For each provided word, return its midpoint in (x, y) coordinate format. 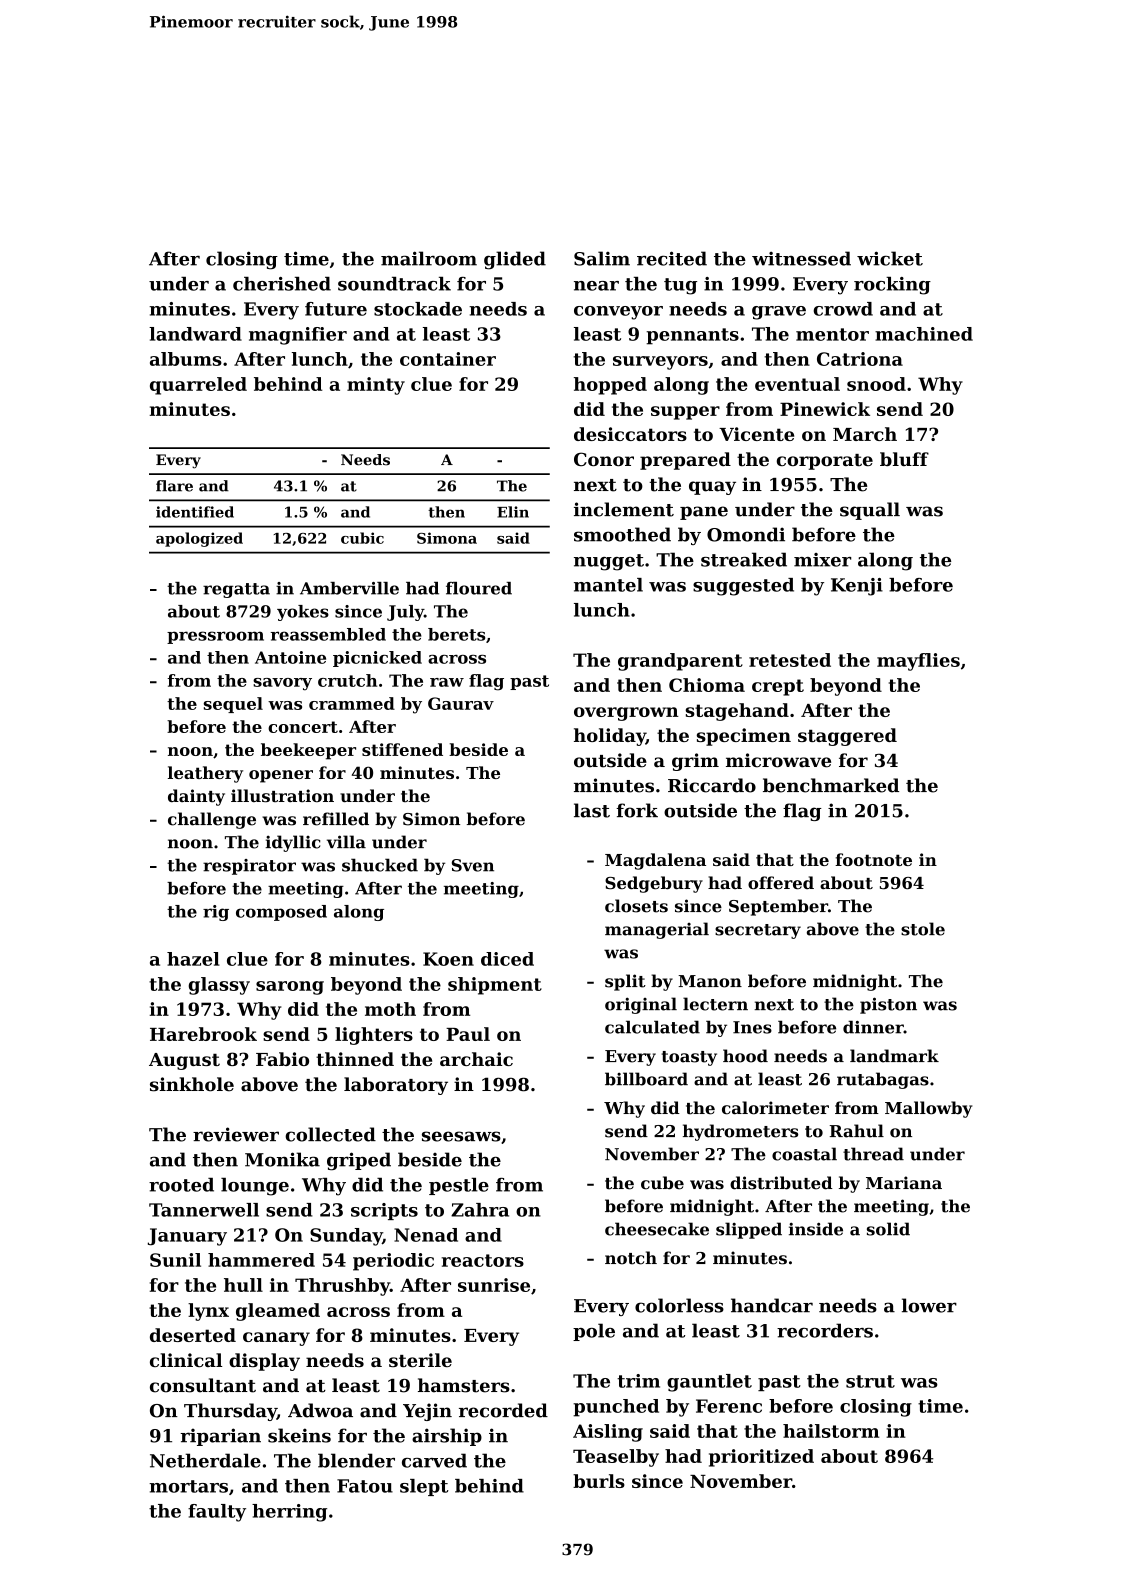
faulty (217, 1513)
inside (816, 1229)
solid (888, 1229)
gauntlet (709, 1383)
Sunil (175, 1260)
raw (447, 682)
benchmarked (831, 785)
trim (638, 1381)
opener (281, 776)
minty (376, 386)
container (448, 359)
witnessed (801, 258)
